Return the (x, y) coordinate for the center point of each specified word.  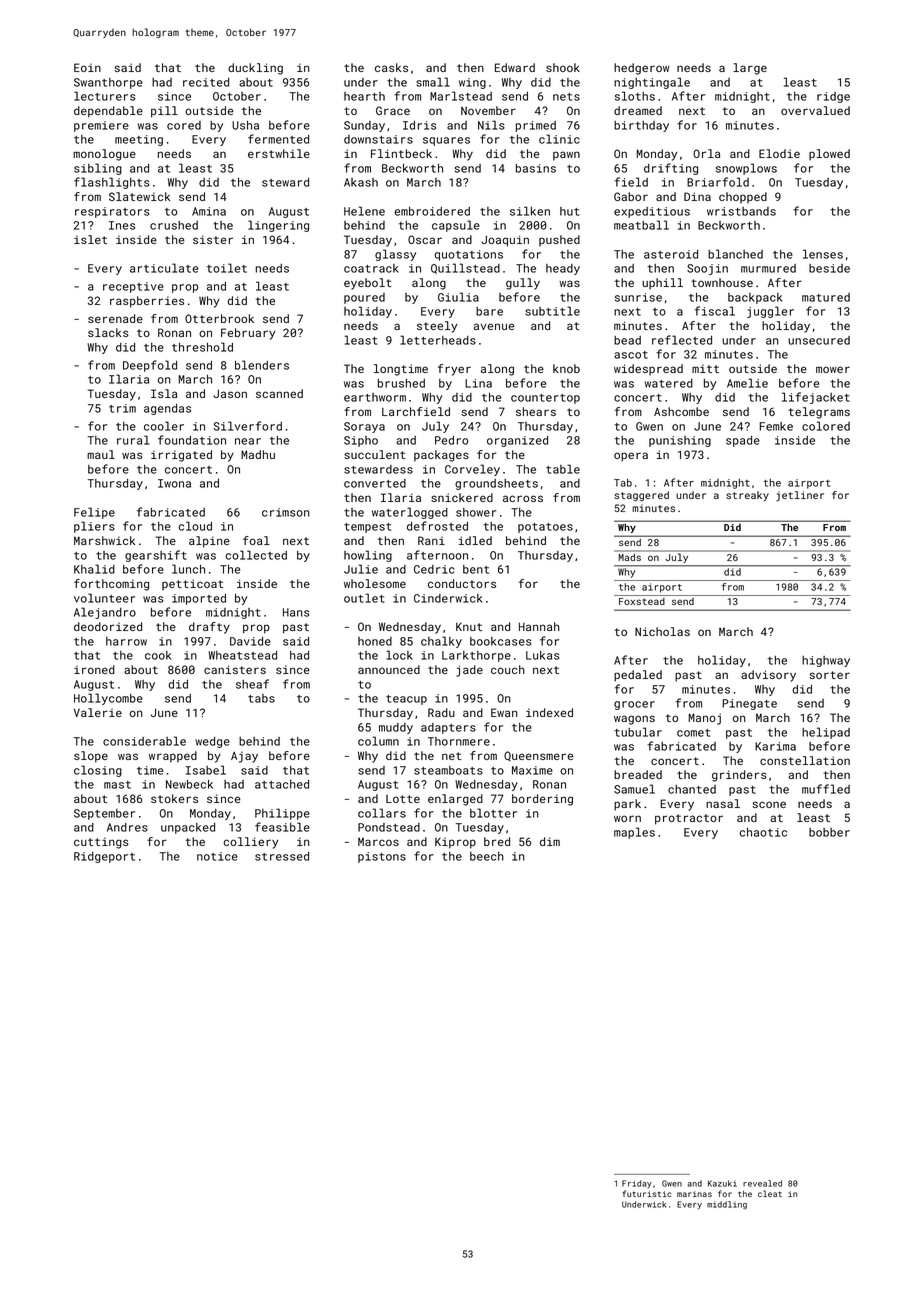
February (248, 334)
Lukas (543, 655)
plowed (829, 155)
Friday (637, 1184)
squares (446, 141)
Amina (209, 211)
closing (98, 771)
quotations (468, 255)
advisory (768, 676)
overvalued (815, 110)
